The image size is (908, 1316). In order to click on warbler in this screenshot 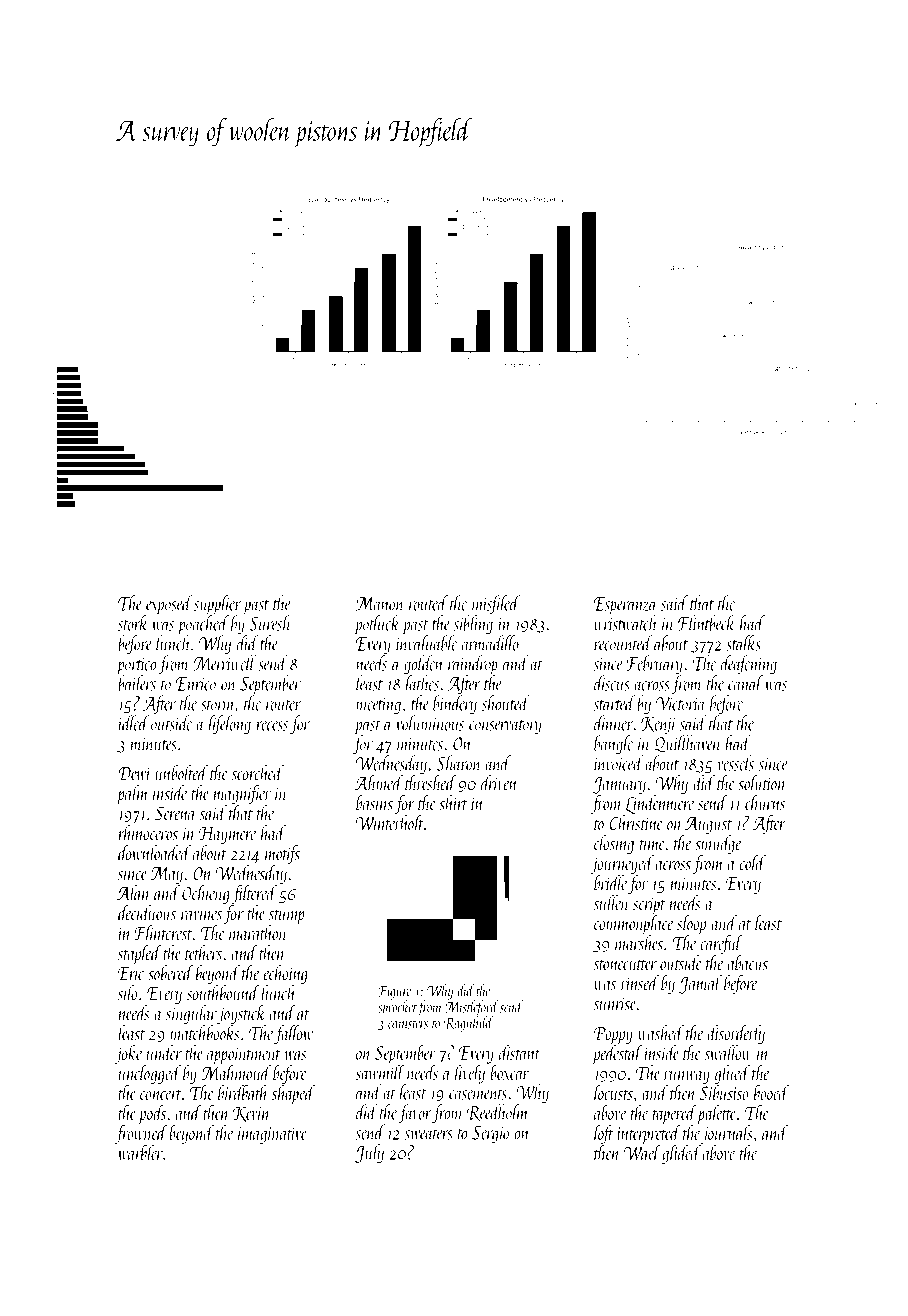, I will do `click(140, 1152)`.
